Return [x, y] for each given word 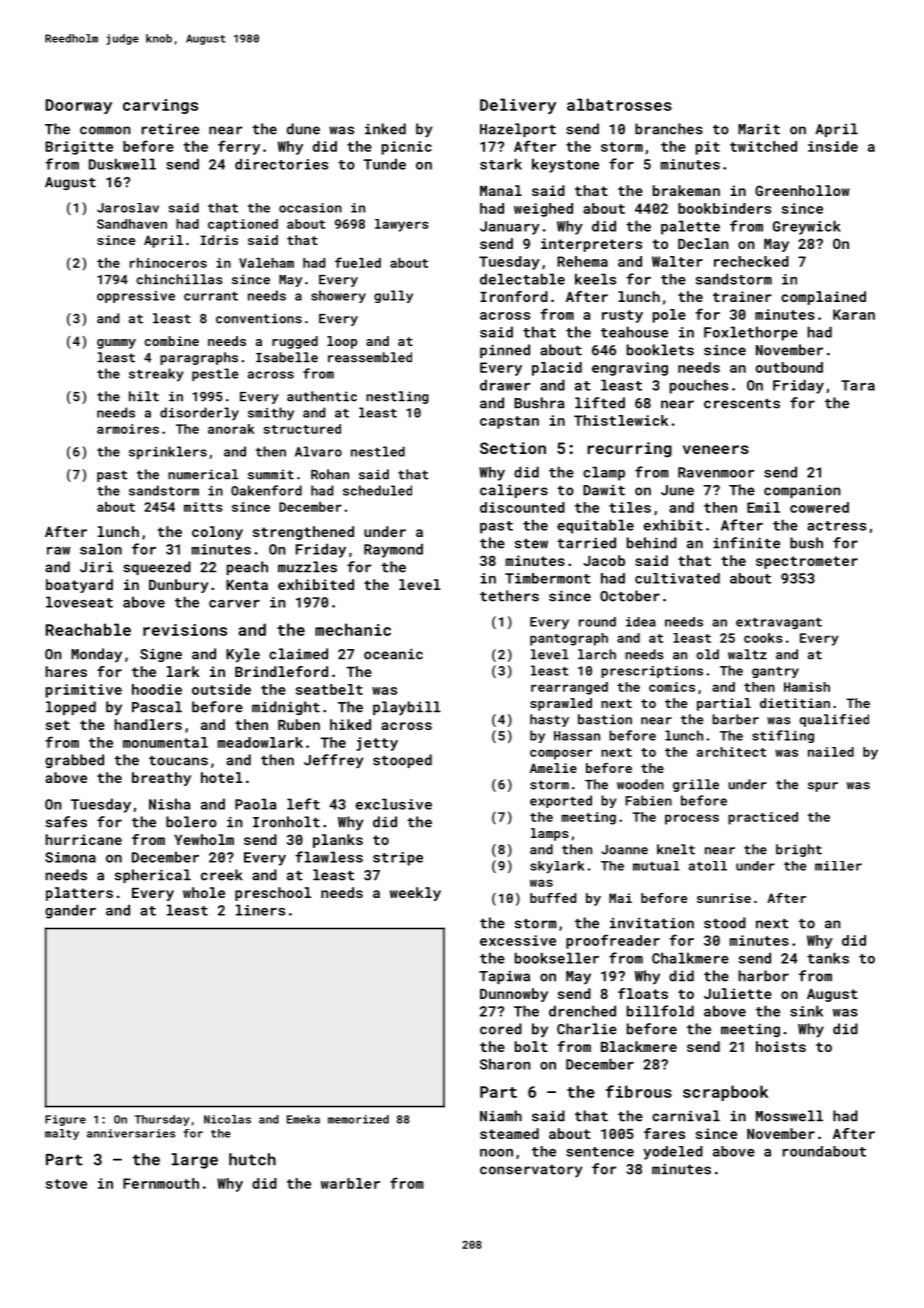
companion [802, 491]
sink [806, 1011]
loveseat [79, 602]
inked [385, 129]
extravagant [779, 623]
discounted [522, 507]
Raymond [393, 550]
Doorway [78, 106]
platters [79, 894]
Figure [65, 1120]
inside [833, 146]
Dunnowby [514, 995]
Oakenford [266, 490]
